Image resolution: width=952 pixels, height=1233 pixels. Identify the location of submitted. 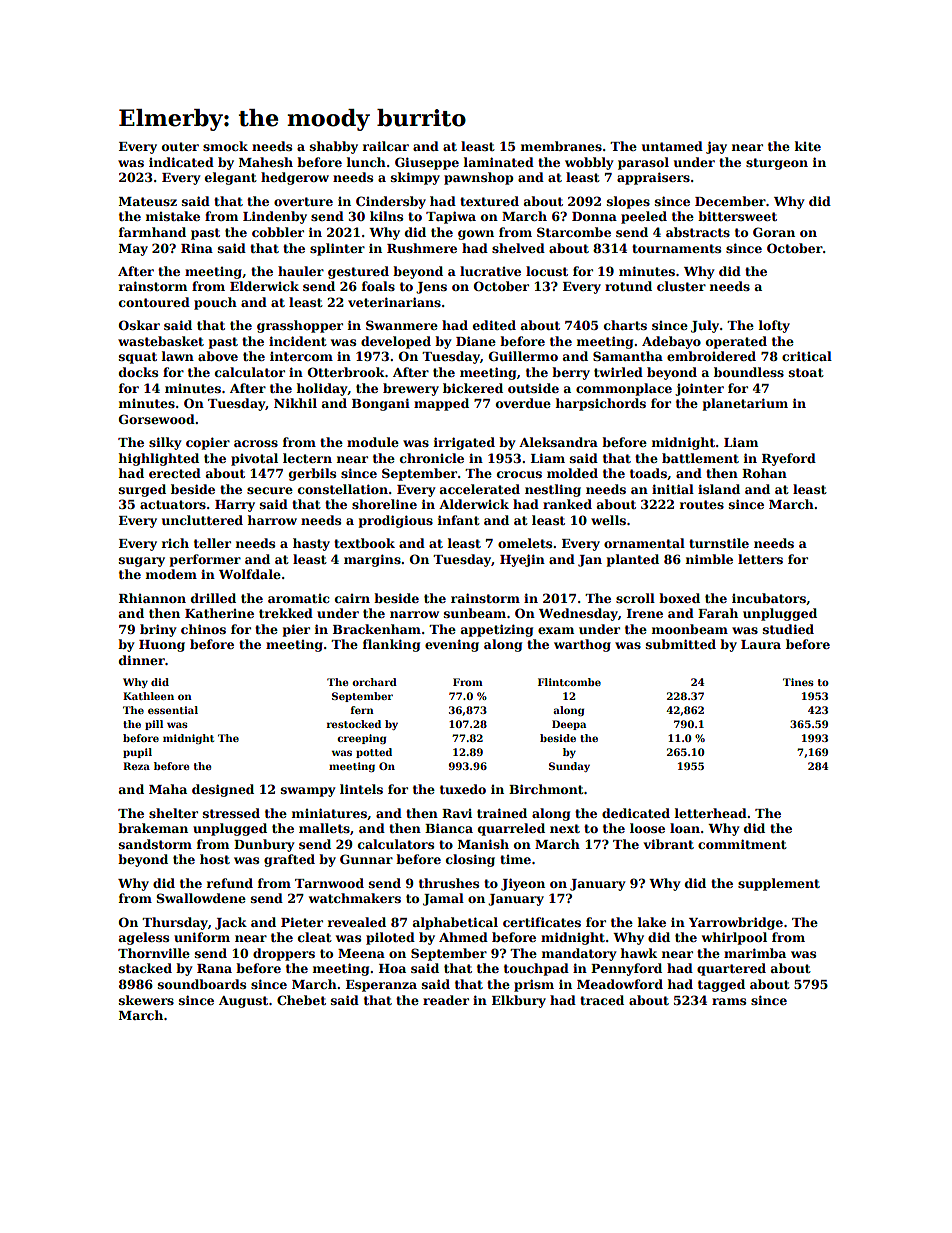
(681, 644).
